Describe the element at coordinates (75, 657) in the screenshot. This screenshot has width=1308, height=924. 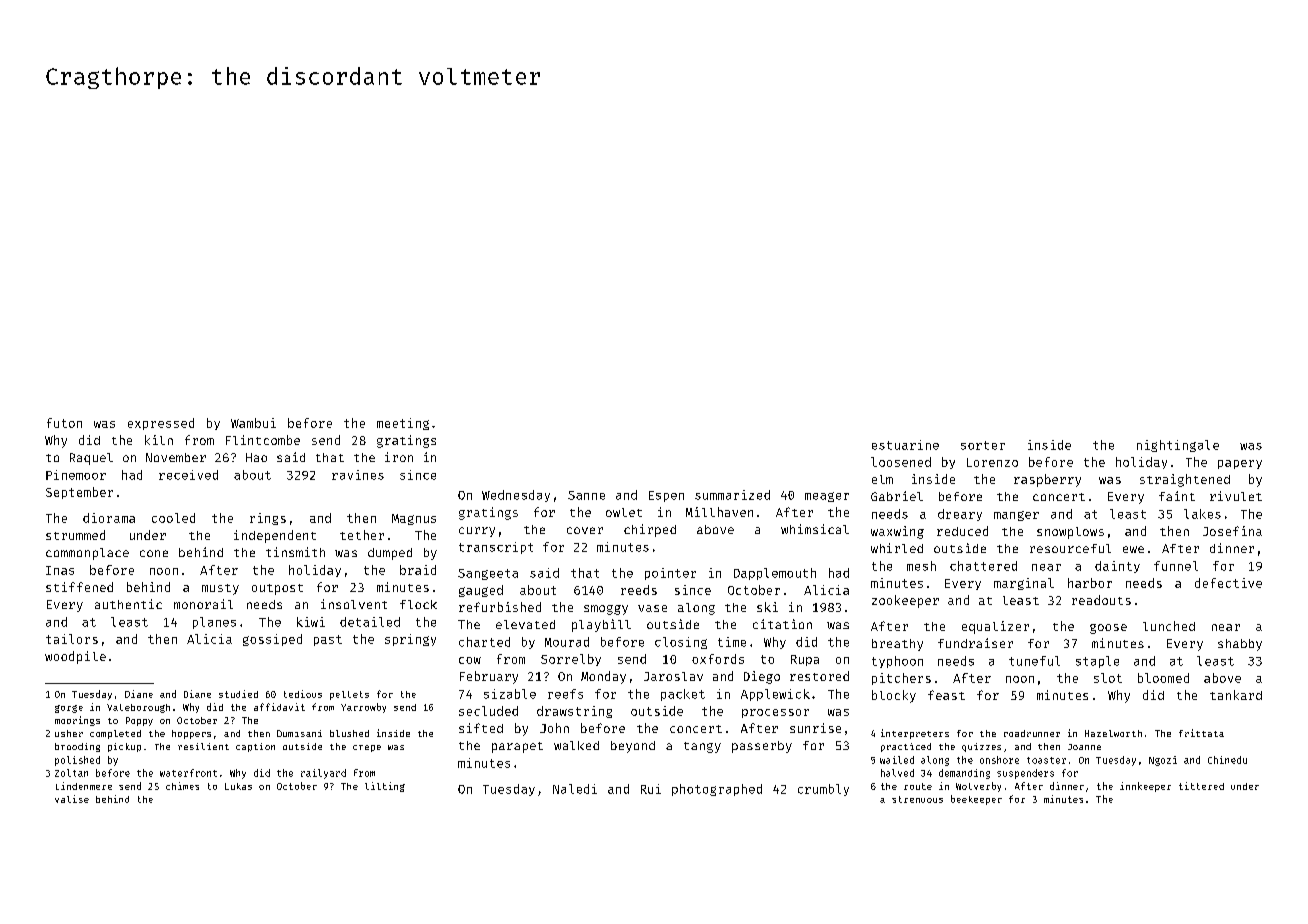
I see `woodpile` at that location.
